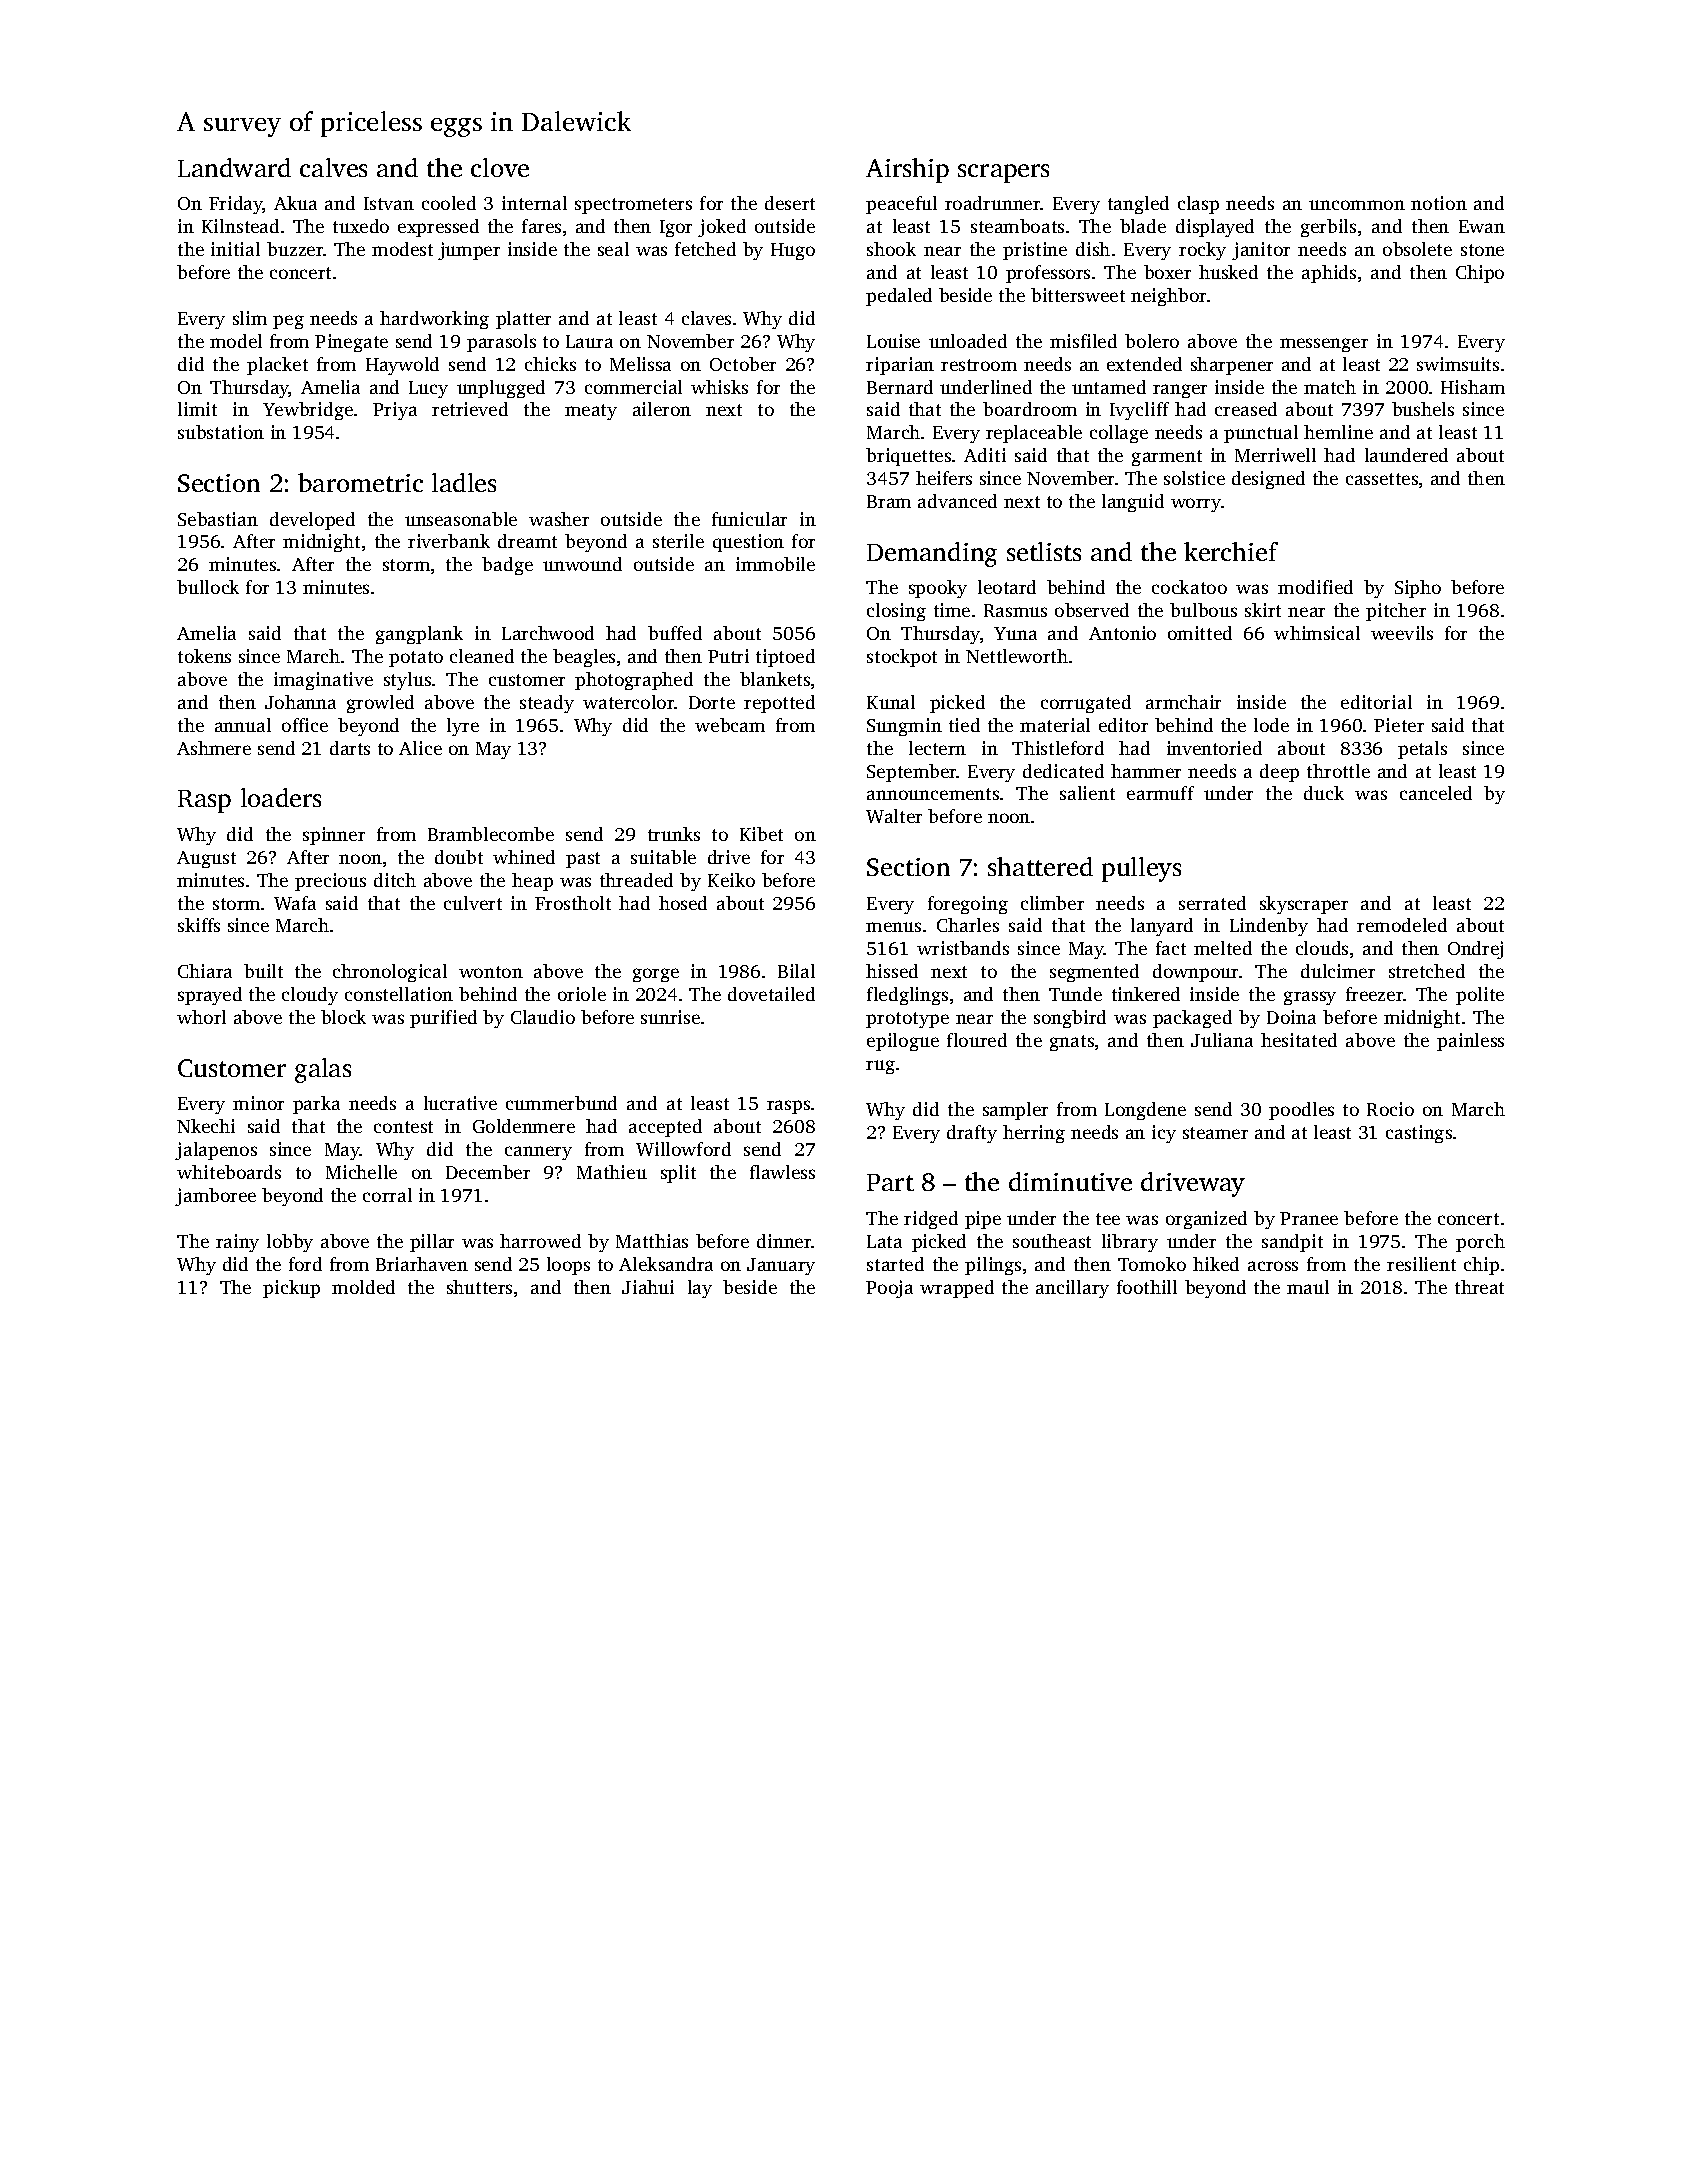 The width and height of the screenshot is (1683, 2178). I want to click on Landward, so click(234, 167).
